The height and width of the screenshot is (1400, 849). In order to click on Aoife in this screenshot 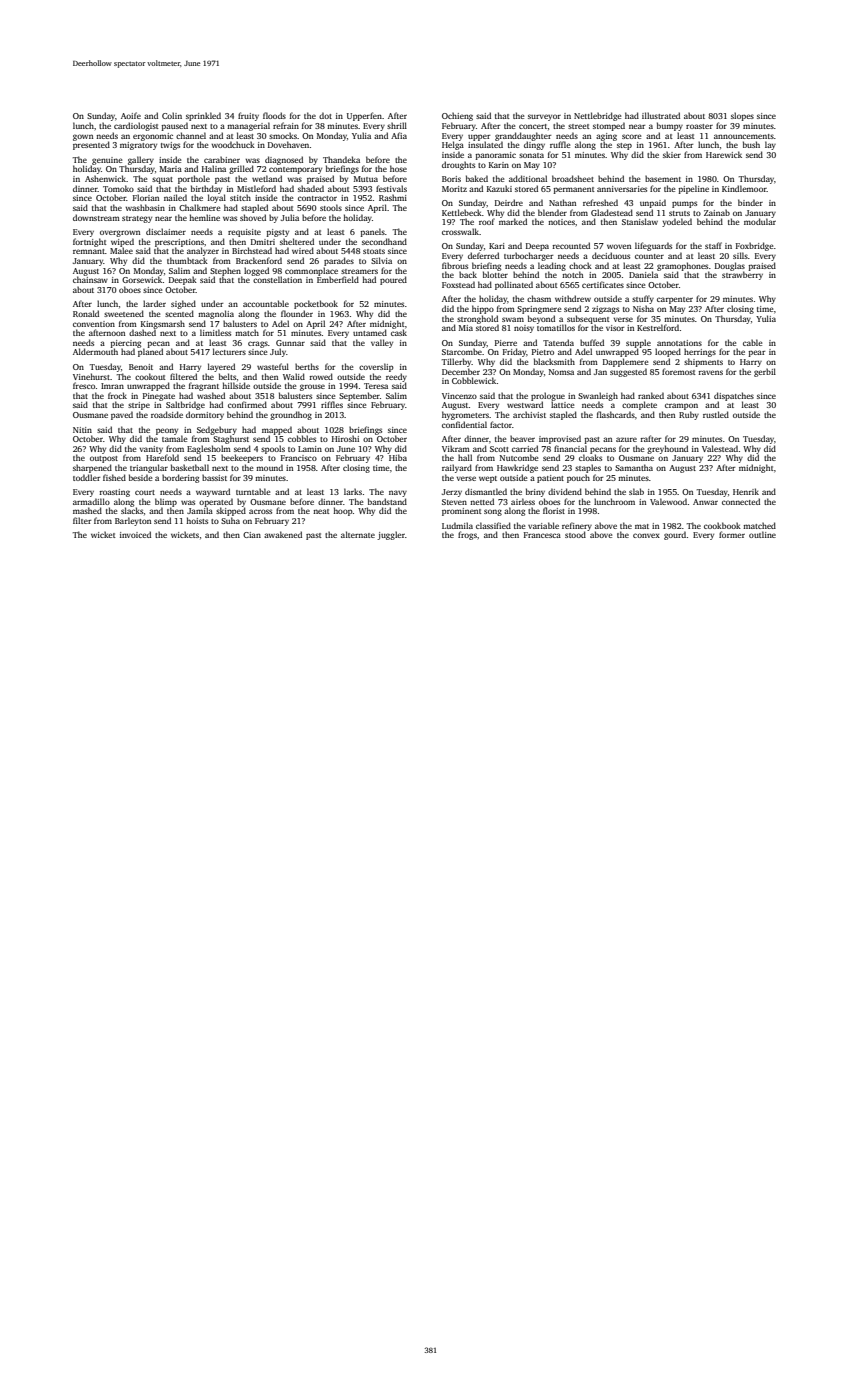, I will do `click(131, 115)`.
